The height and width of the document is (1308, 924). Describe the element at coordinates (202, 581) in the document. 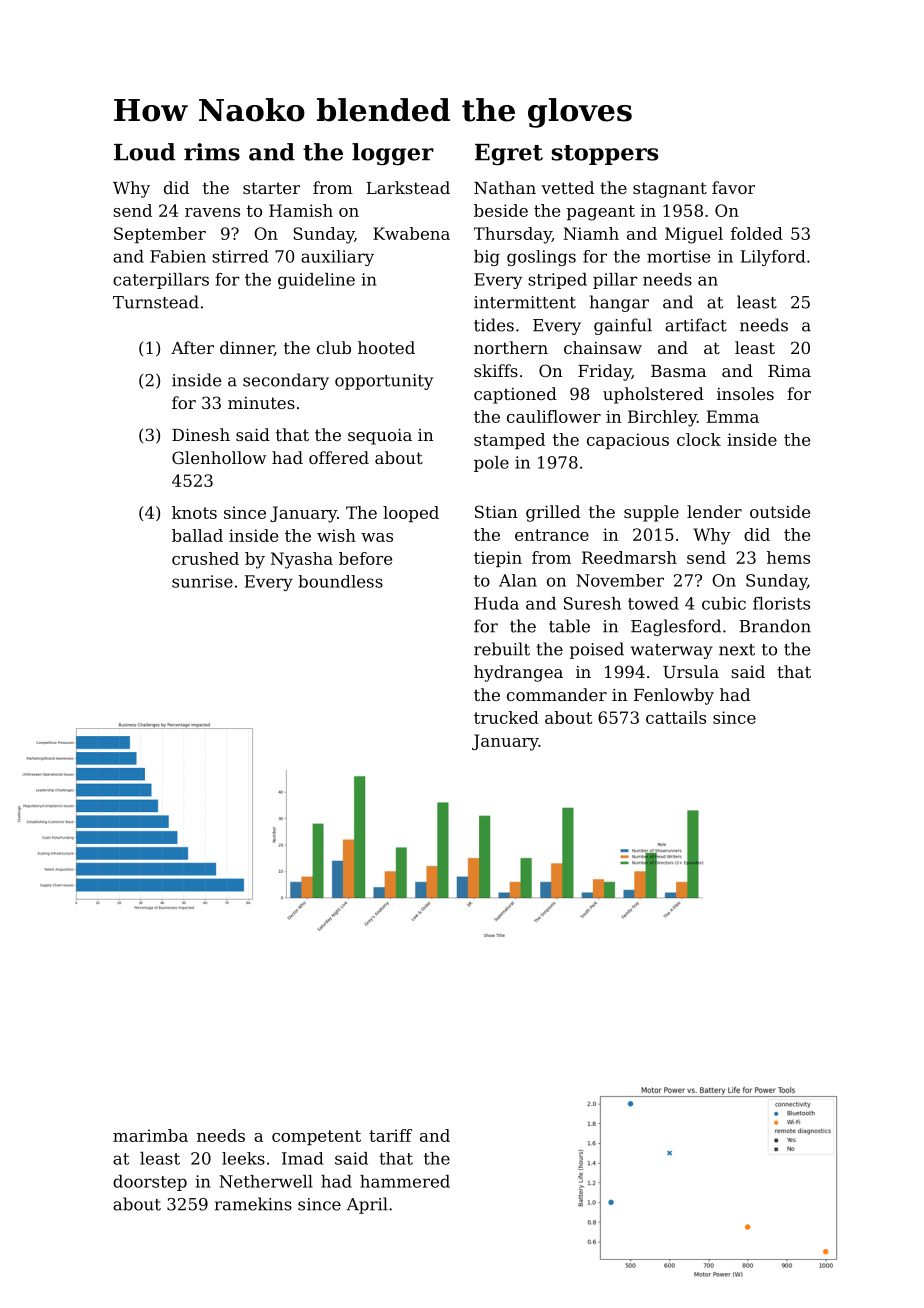

I see `sunrise` at that location.
